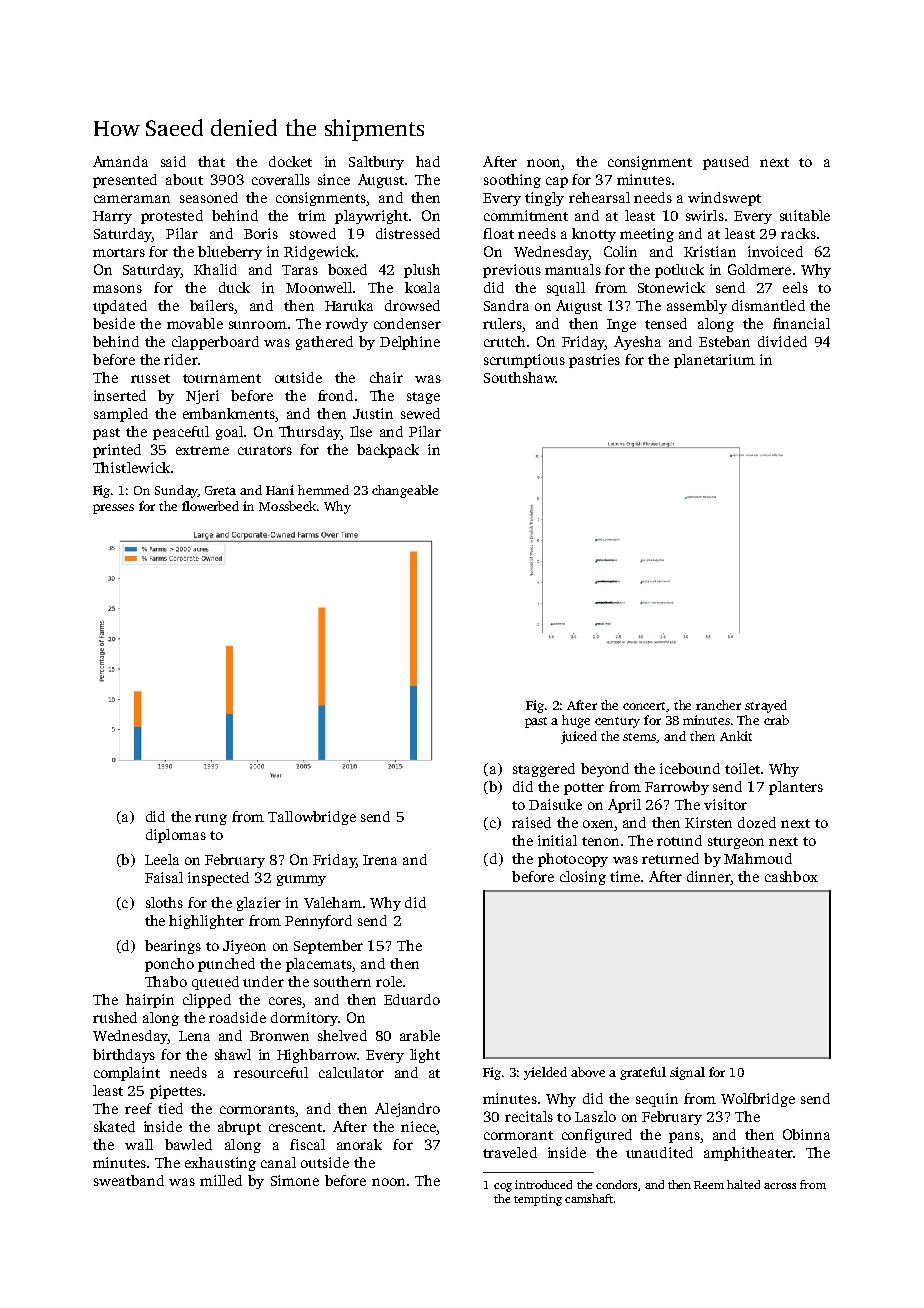  What do you see at coordinates (679, 271) in the screenshot?
I see `potluck` at bounding box center [679, 271].
